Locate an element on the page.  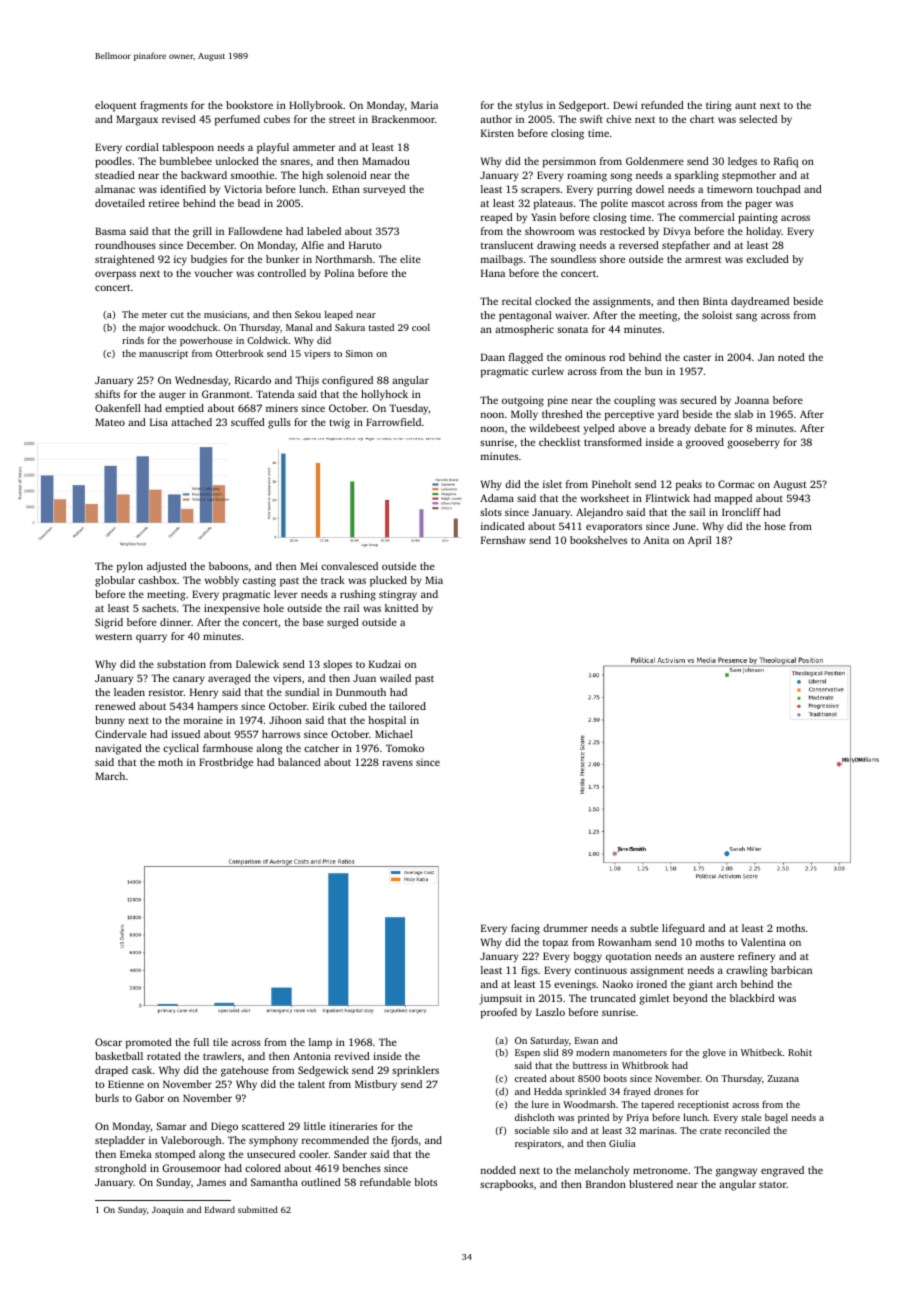
aunt is located at coordinates (745, 105).
